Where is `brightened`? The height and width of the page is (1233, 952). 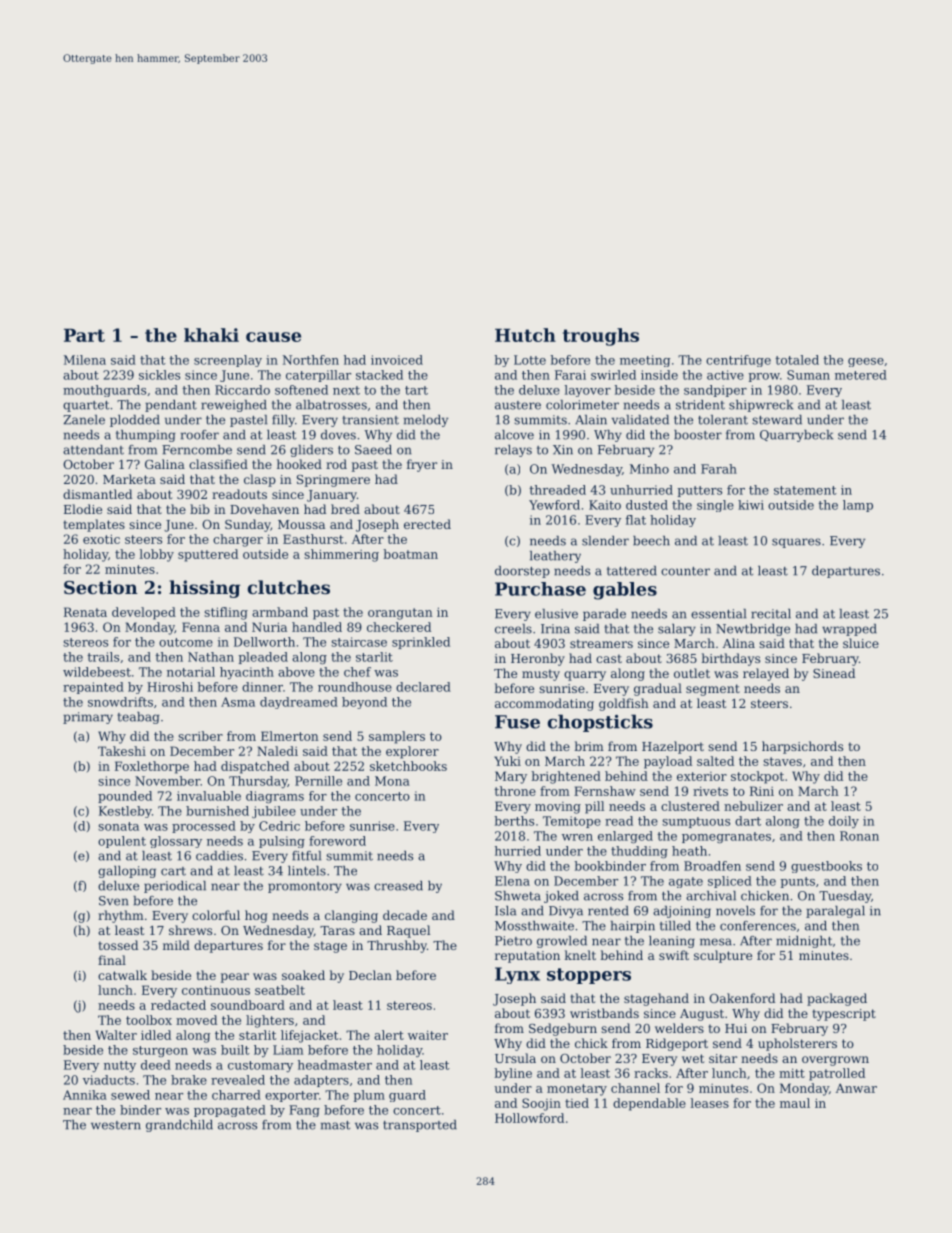
brightened is located at coordinates (566, 777).
